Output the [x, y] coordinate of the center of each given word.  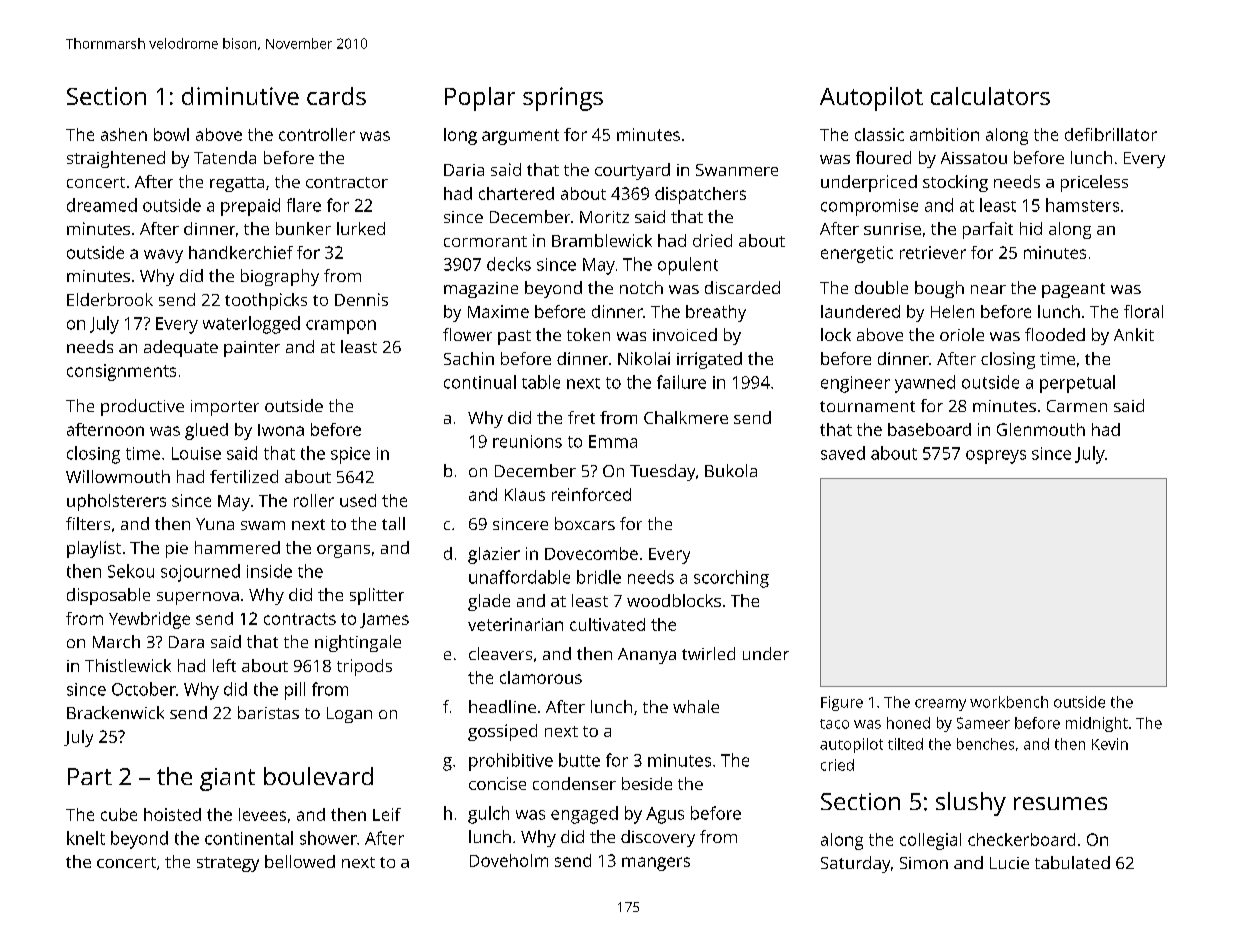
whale [696, 706]
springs [563, 99]
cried [837, 765]
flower [467, 334]
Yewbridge [149, 620]
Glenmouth [1041, 429]
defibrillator [1111, 134]
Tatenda [225, 157]
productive [142, 407]
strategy [228, 864]
